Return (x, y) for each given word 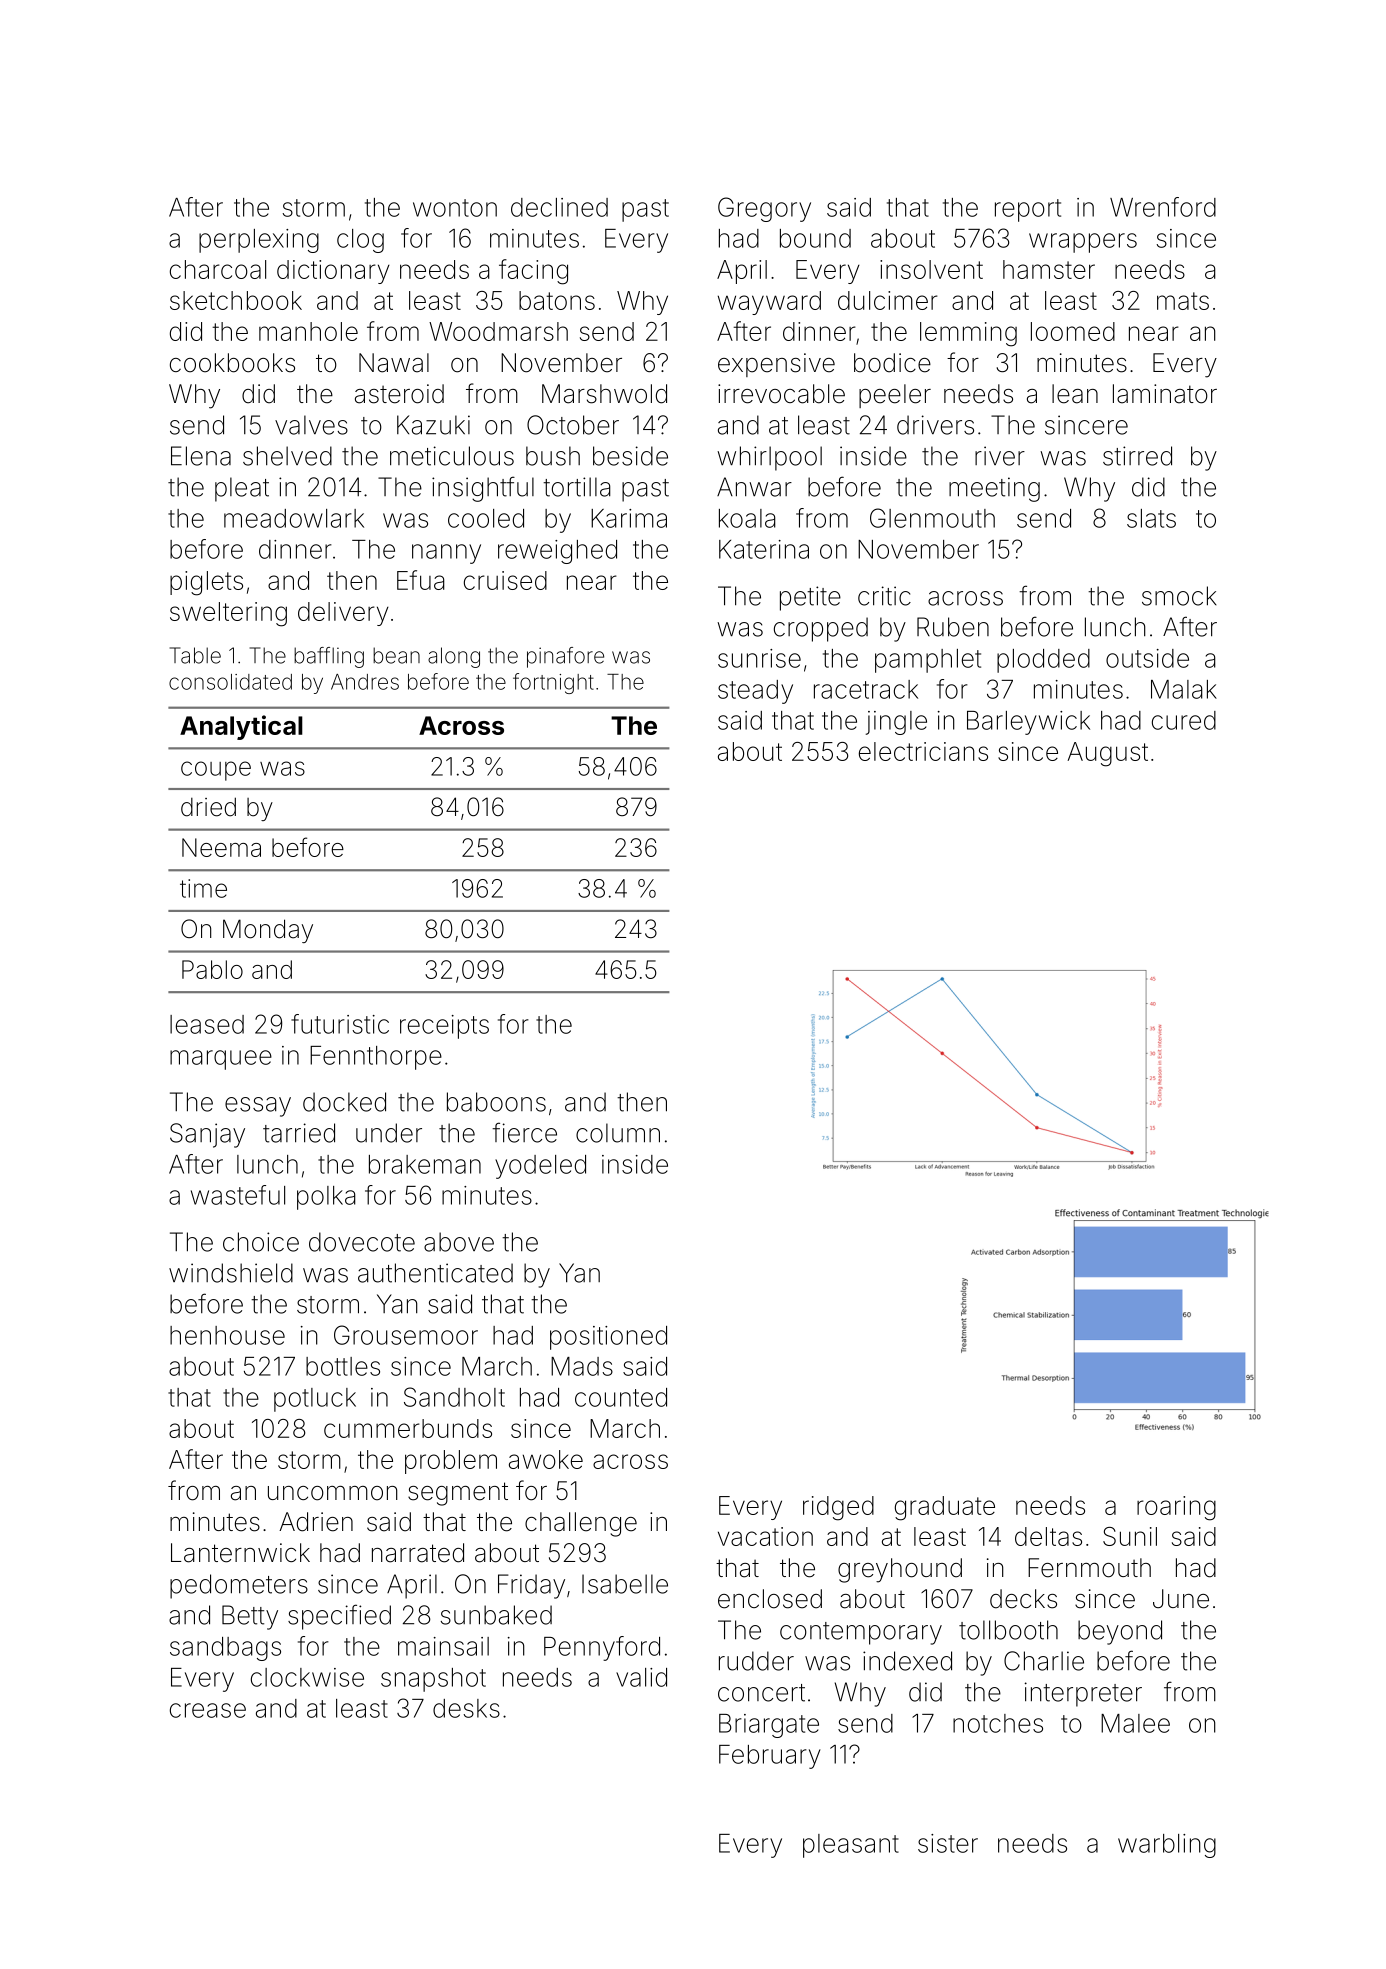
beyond (1120, 1632)
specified (339, 1617)
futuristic (340, 1024)
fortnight (553, 683)
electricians (923, 751)
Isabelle (625, 1584)
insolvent (931, 269)
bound (815, 238)
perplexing (259, 241)
